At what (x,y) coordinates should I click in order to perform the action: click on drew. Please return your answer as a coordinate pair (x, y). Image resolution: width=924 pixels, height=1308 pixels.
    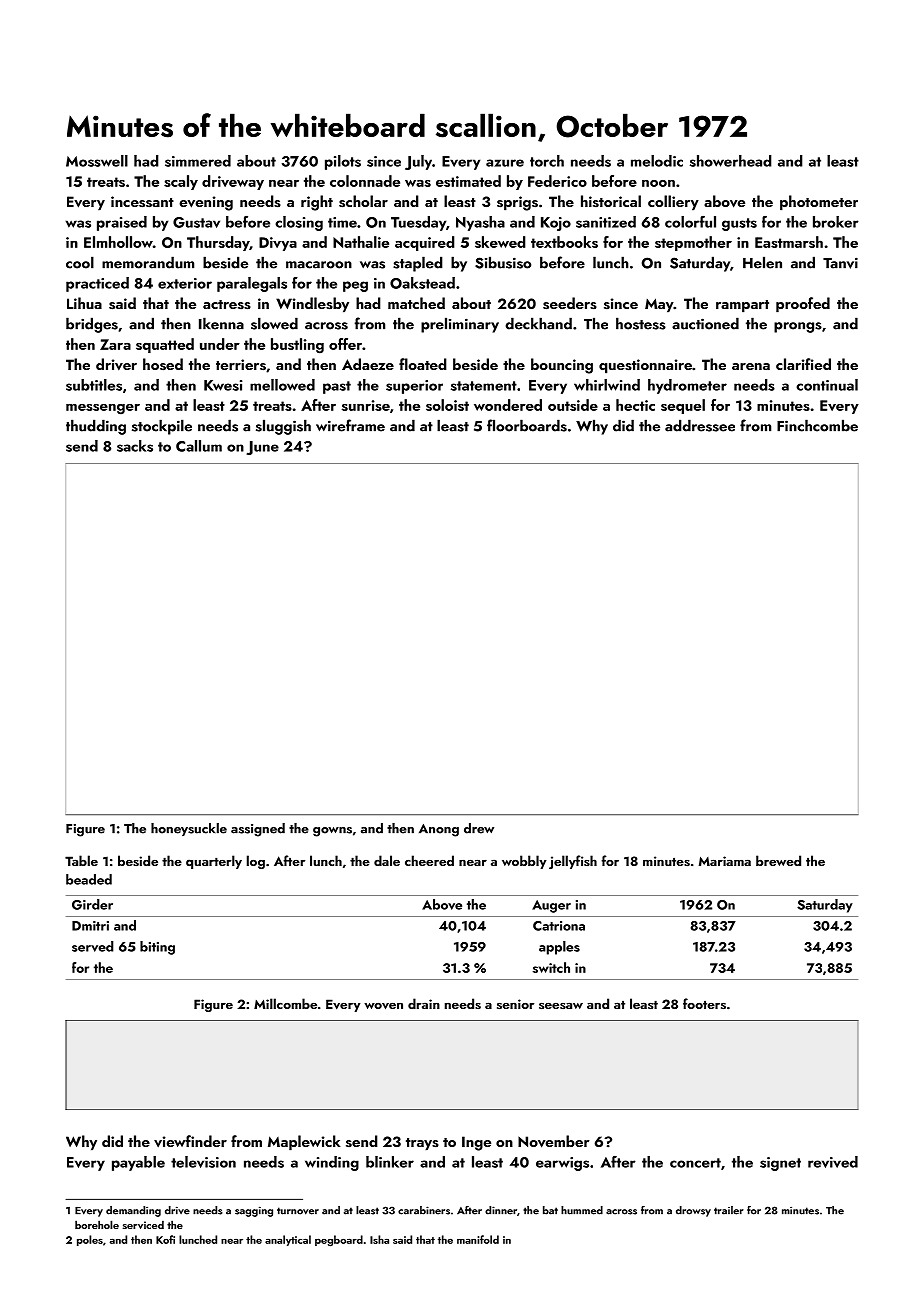
    Looking at the image, I should click on (479, 828).
